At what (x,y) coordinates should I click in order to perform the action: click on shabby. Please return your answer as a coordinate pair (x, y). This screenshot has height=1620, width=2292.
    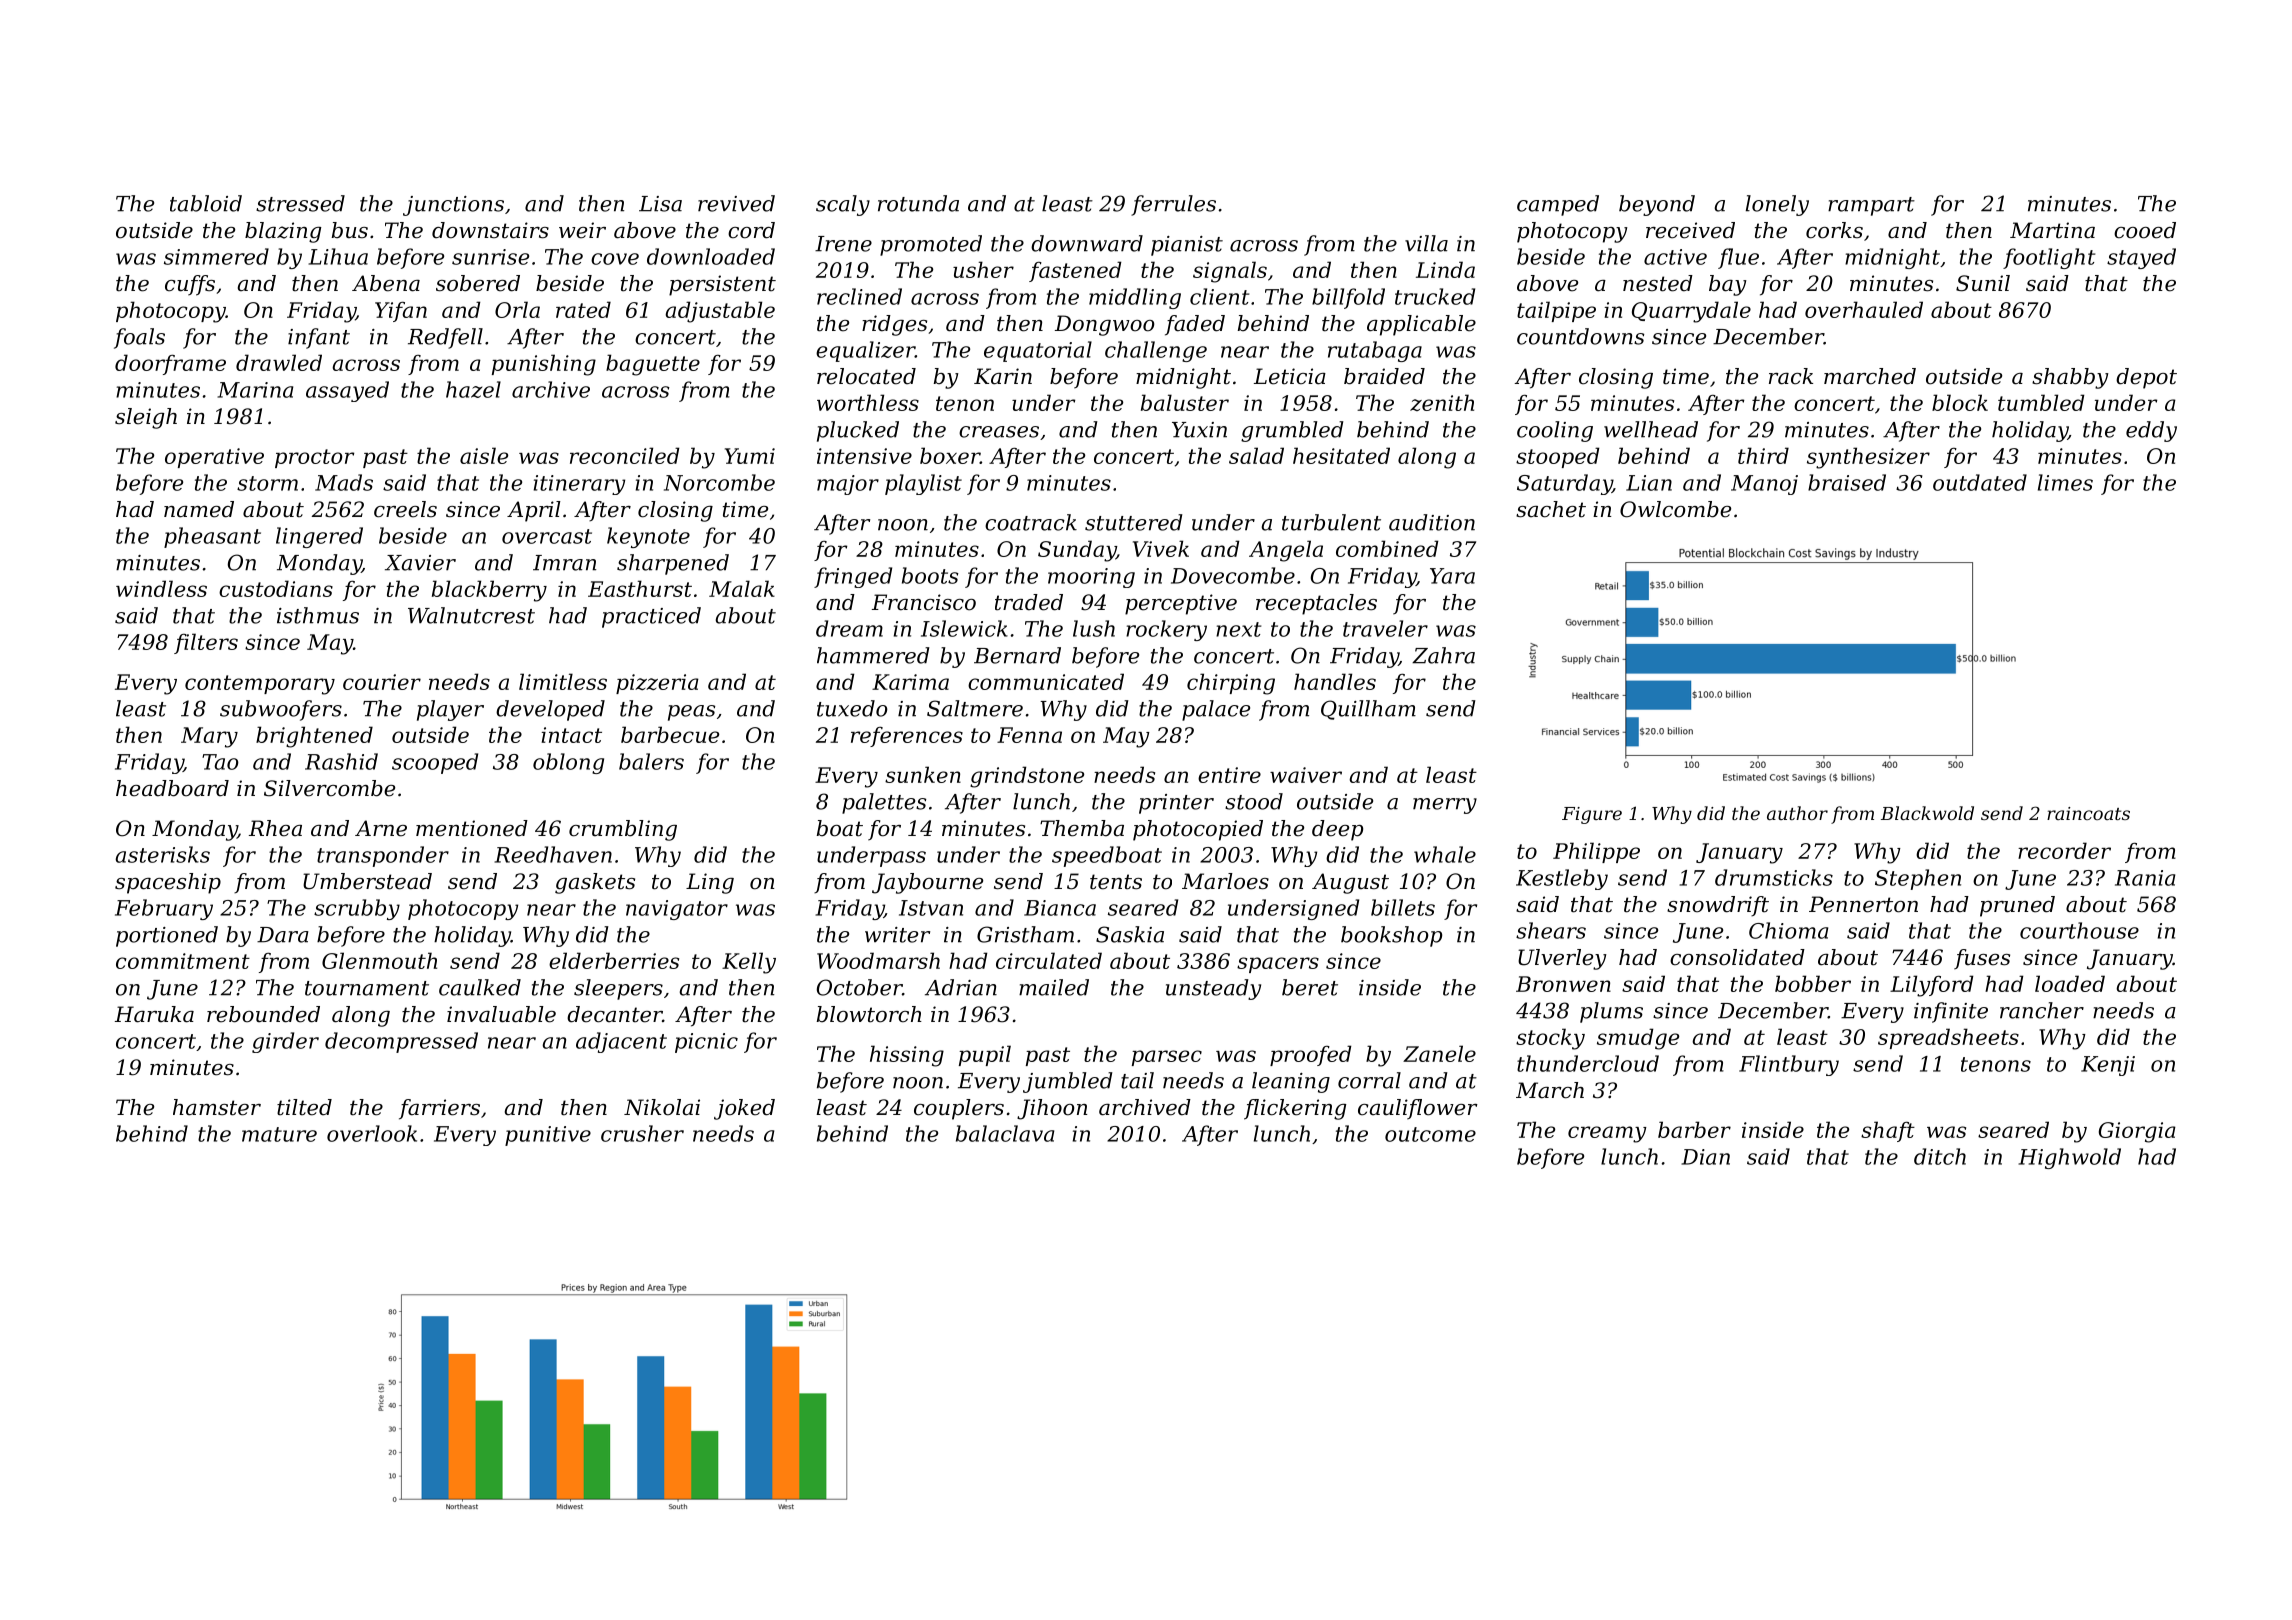
    Looking at the image, I should click on (2070, 378).
